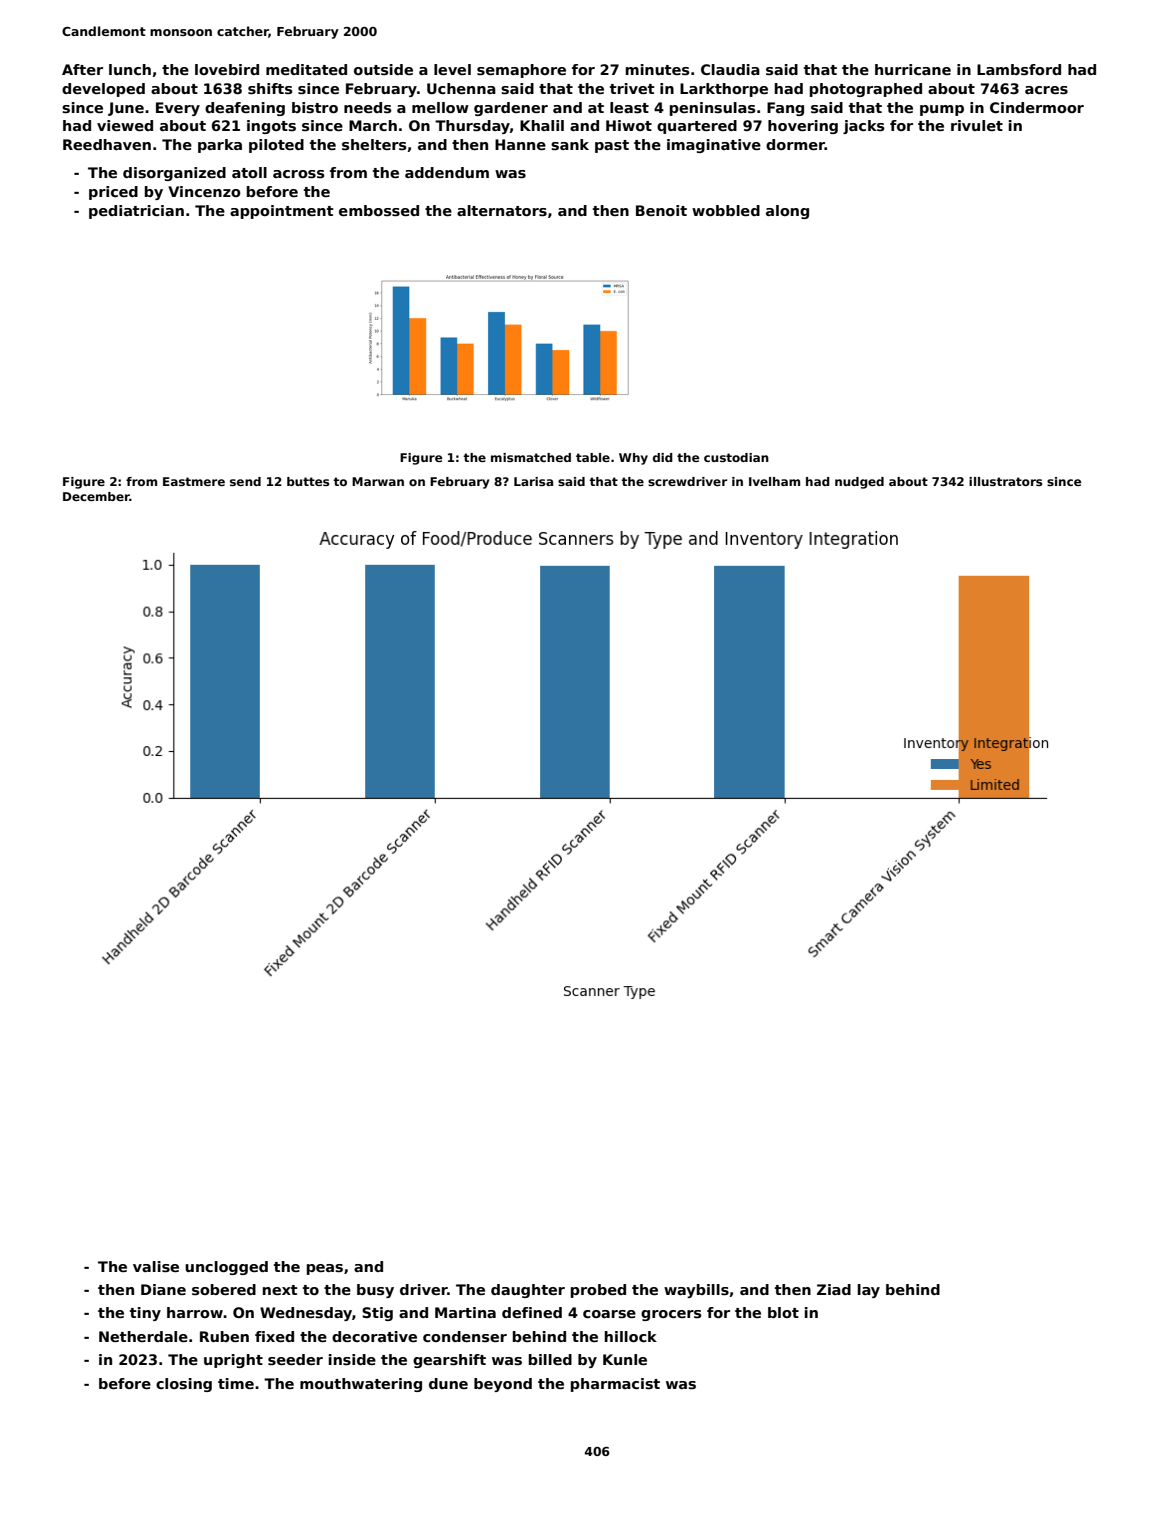 This screenshot has height=1513, width=1169. Describe the element at coordinates (378, 481) in the screenshot. I see `Marwan` at that location.
